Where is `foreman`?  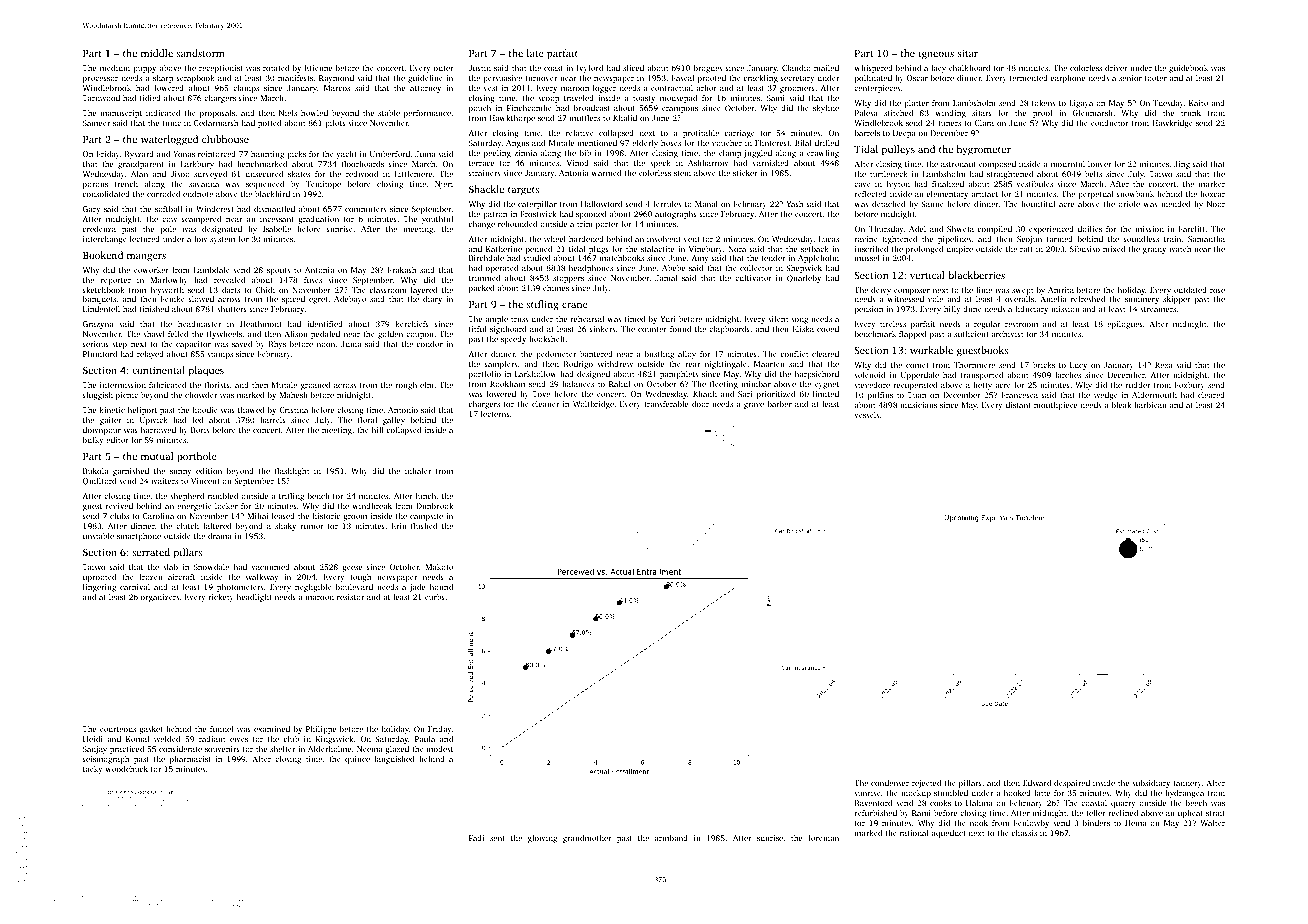
foreman is located at coordinates (823, 838).
